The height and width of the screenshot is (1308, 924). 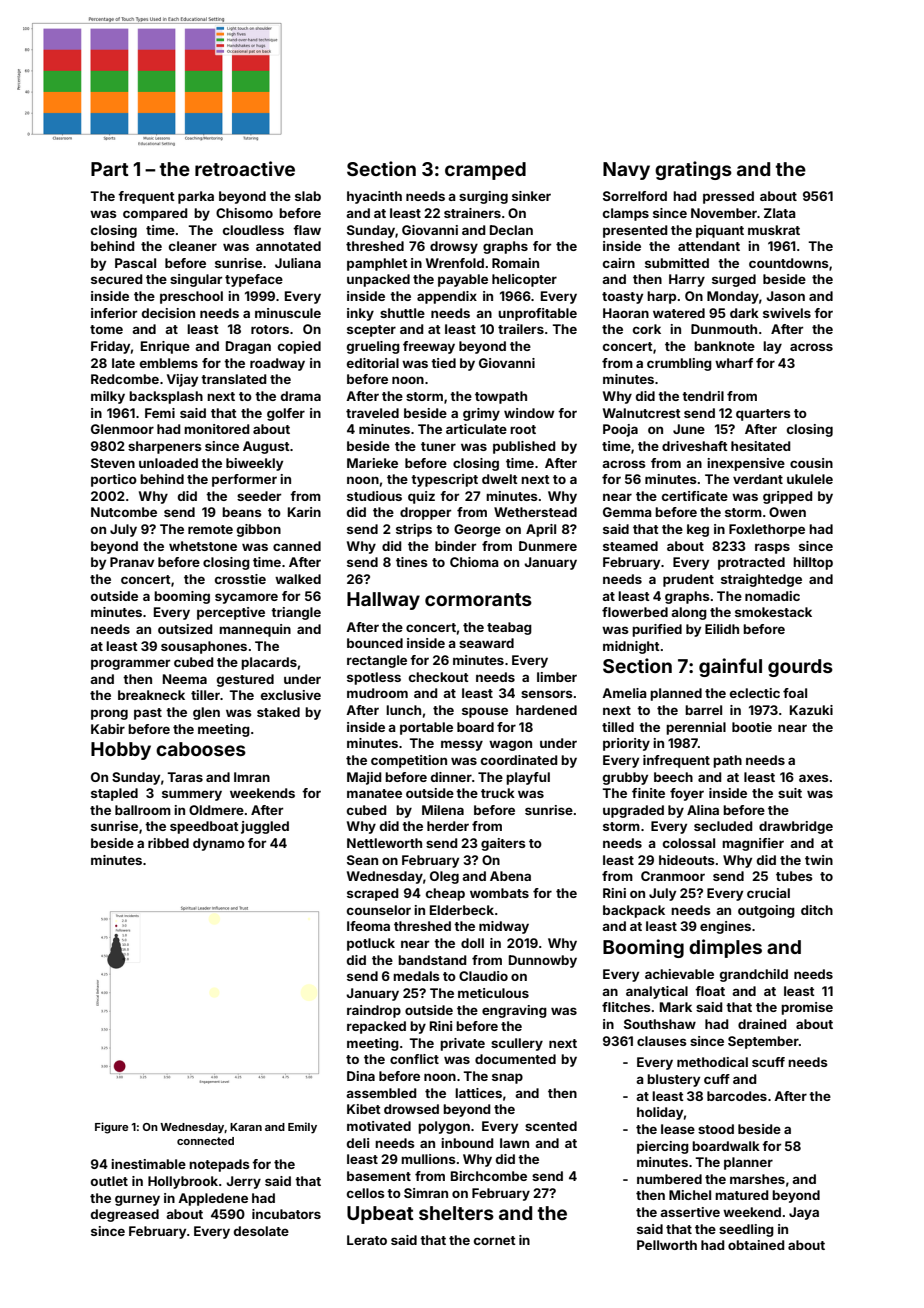 I want to click on unloaded, so click(x=168, y=463).
